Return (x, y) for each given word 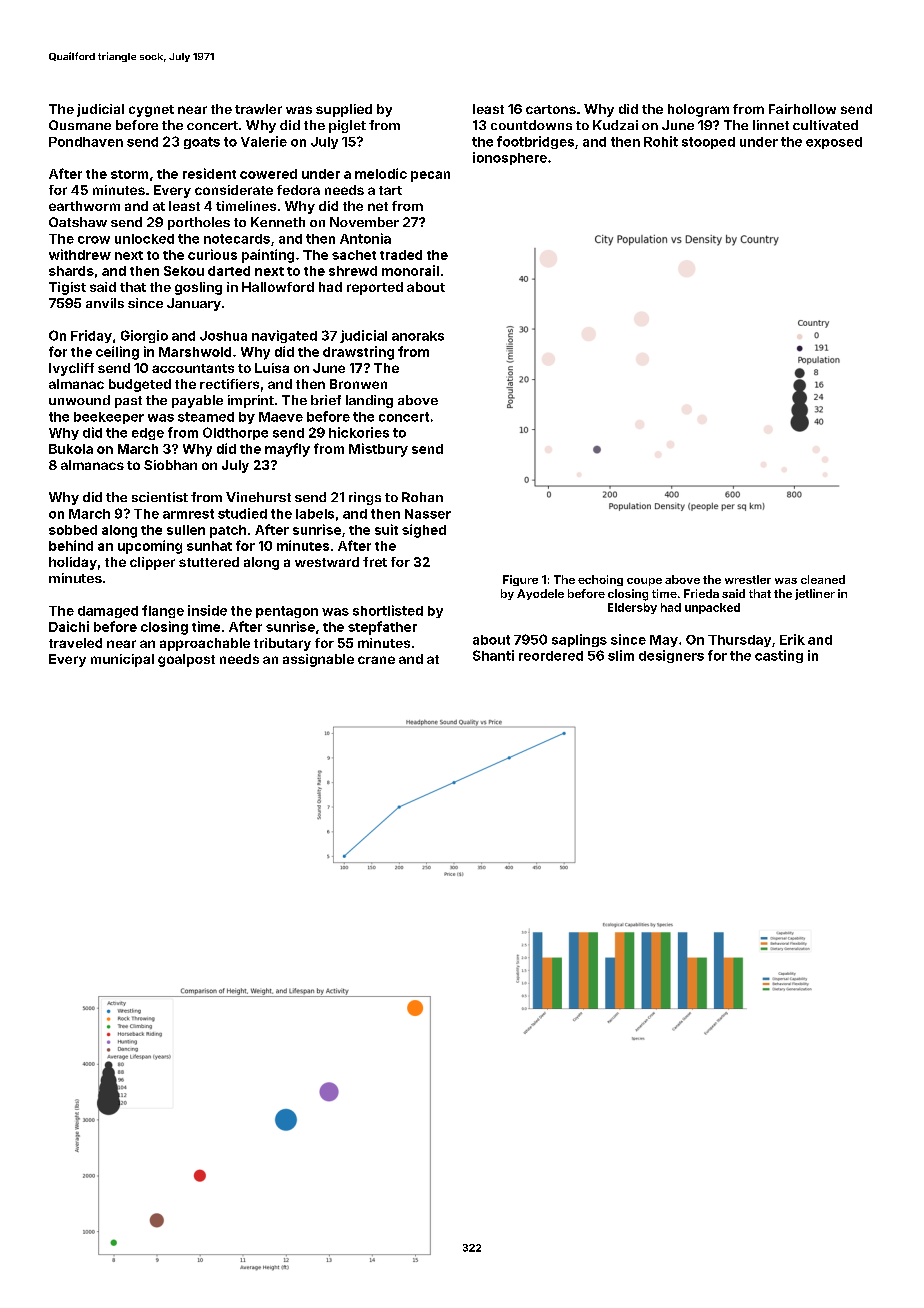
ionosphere (510, 158)
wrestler (748, 579)
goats (202, 143)
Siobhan (170, 465)
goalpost (186, 660)
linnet (771, 125)
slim (621, 655)
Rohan (422, 497)
